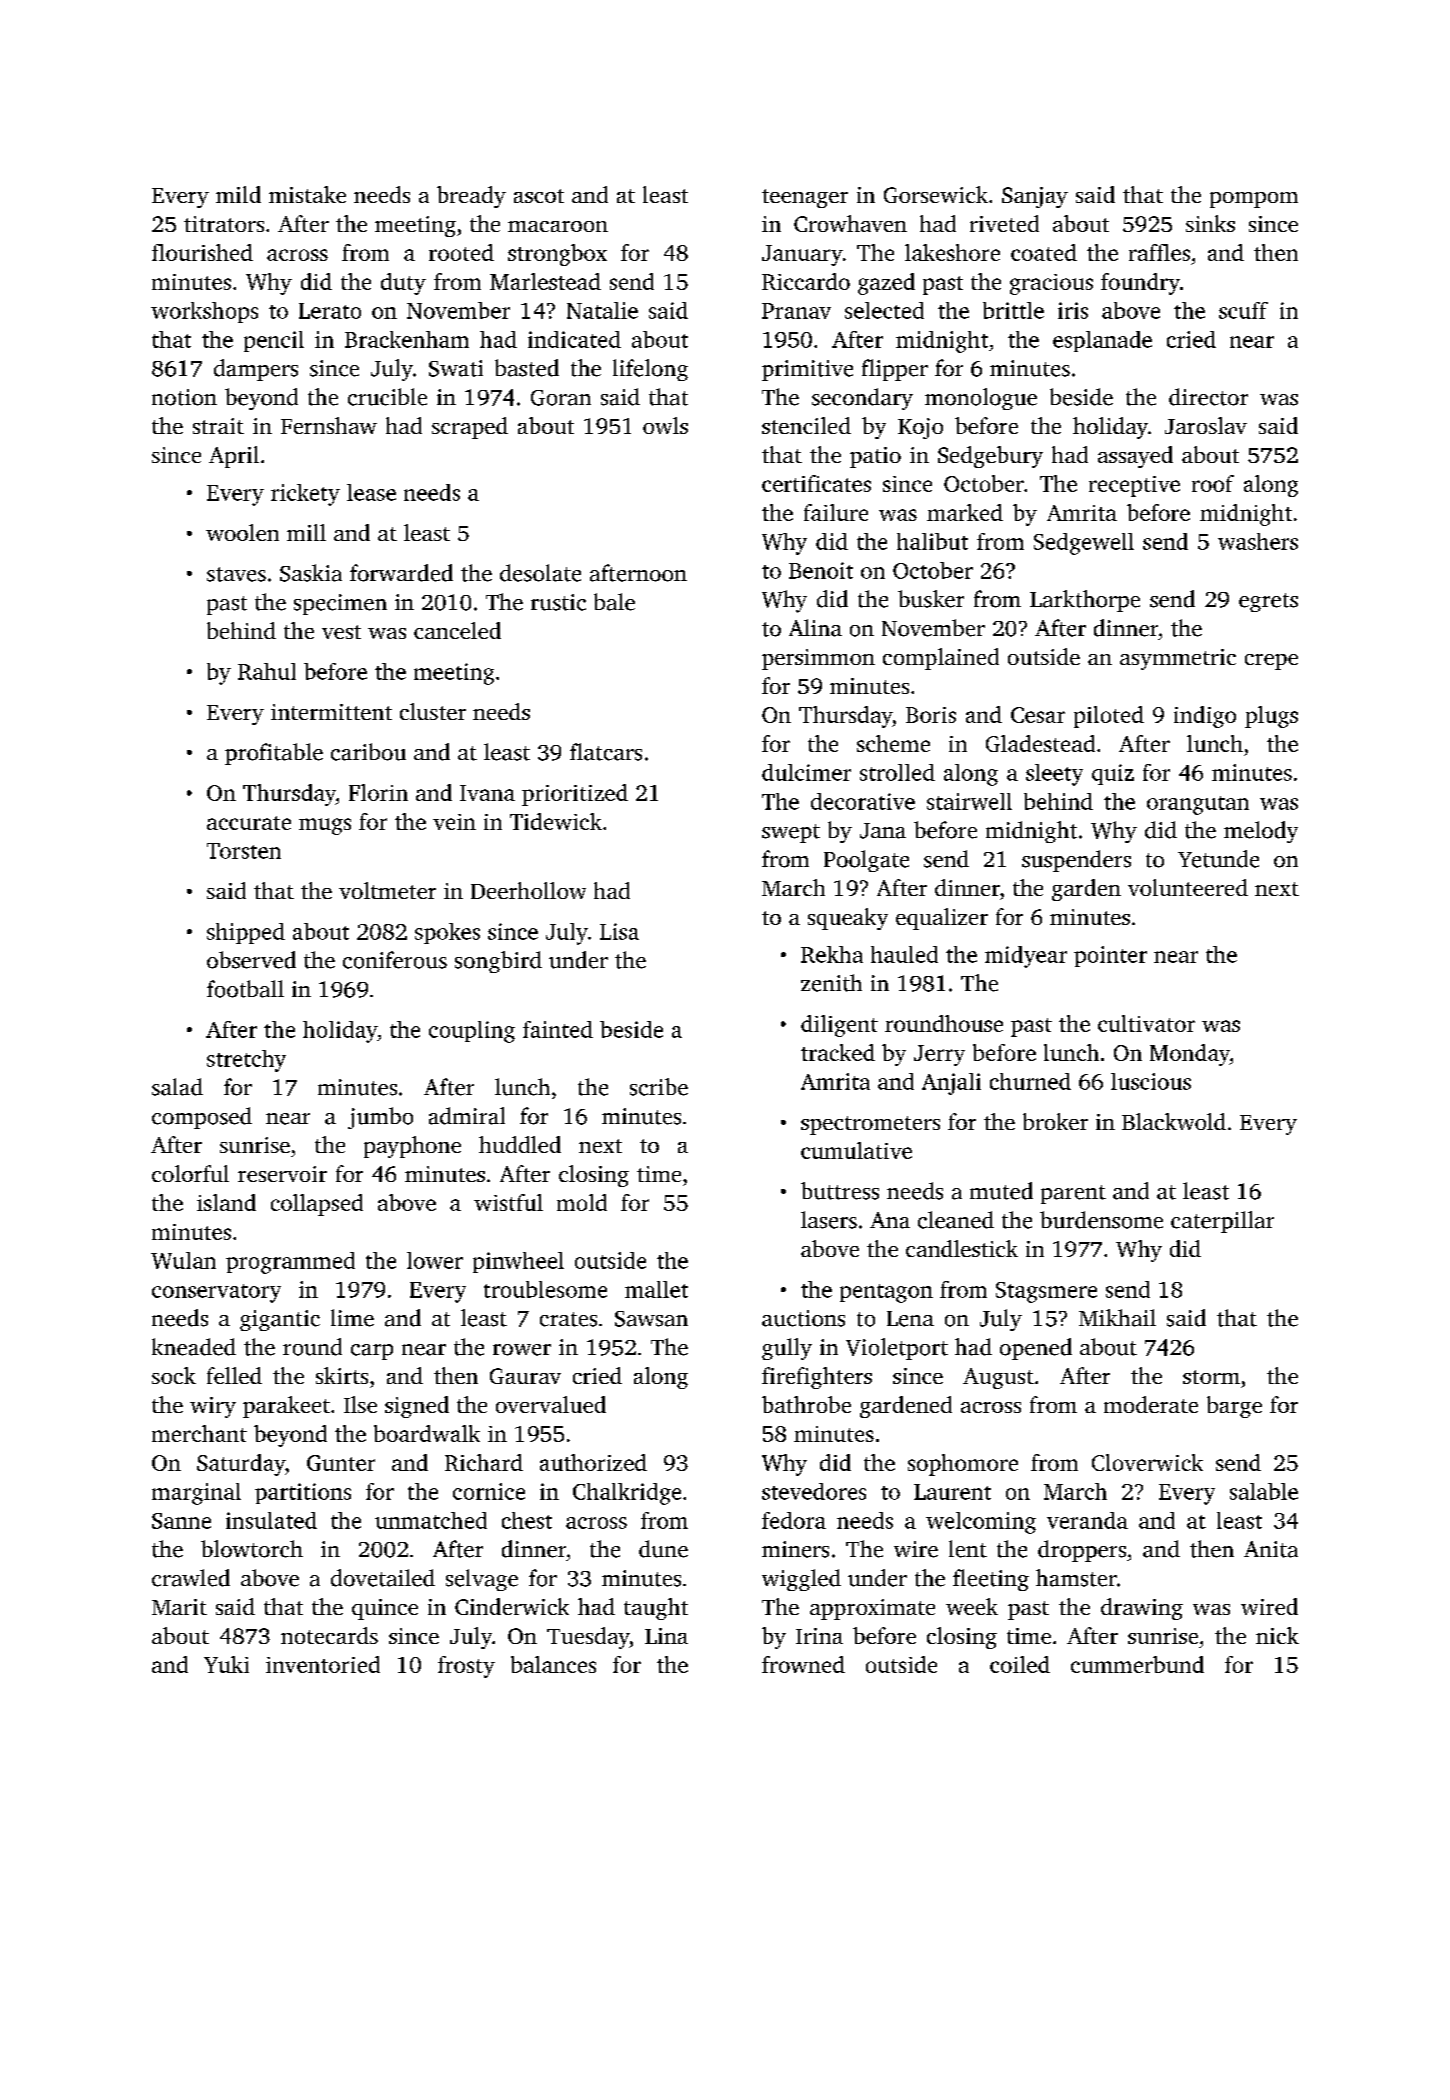 The image size is (1450, 2100). Describe the element at coordinates (179, 1607) in the image. I see `Marit` at that location.
